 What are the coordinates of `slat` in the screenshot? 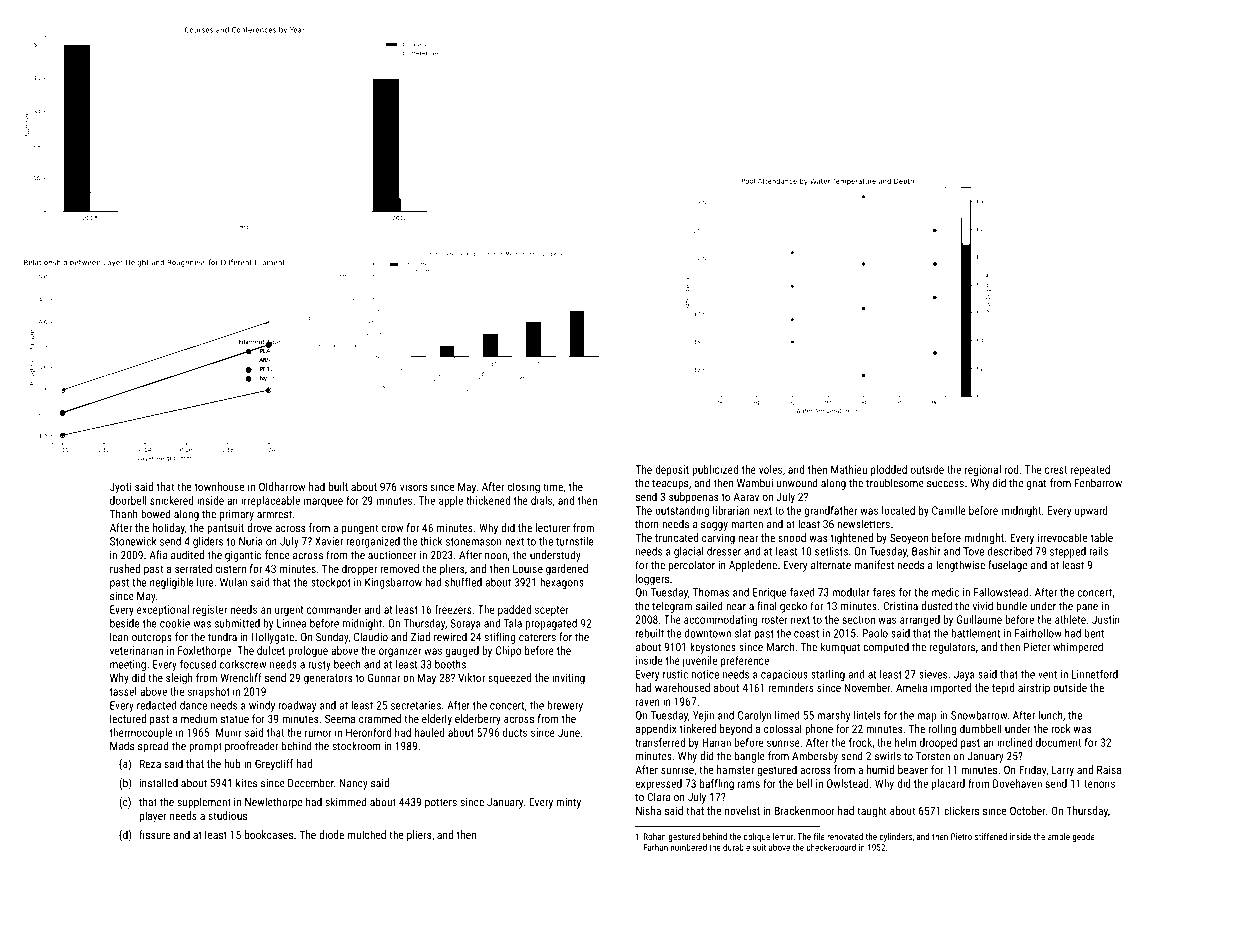 It's located at (743, 633).
